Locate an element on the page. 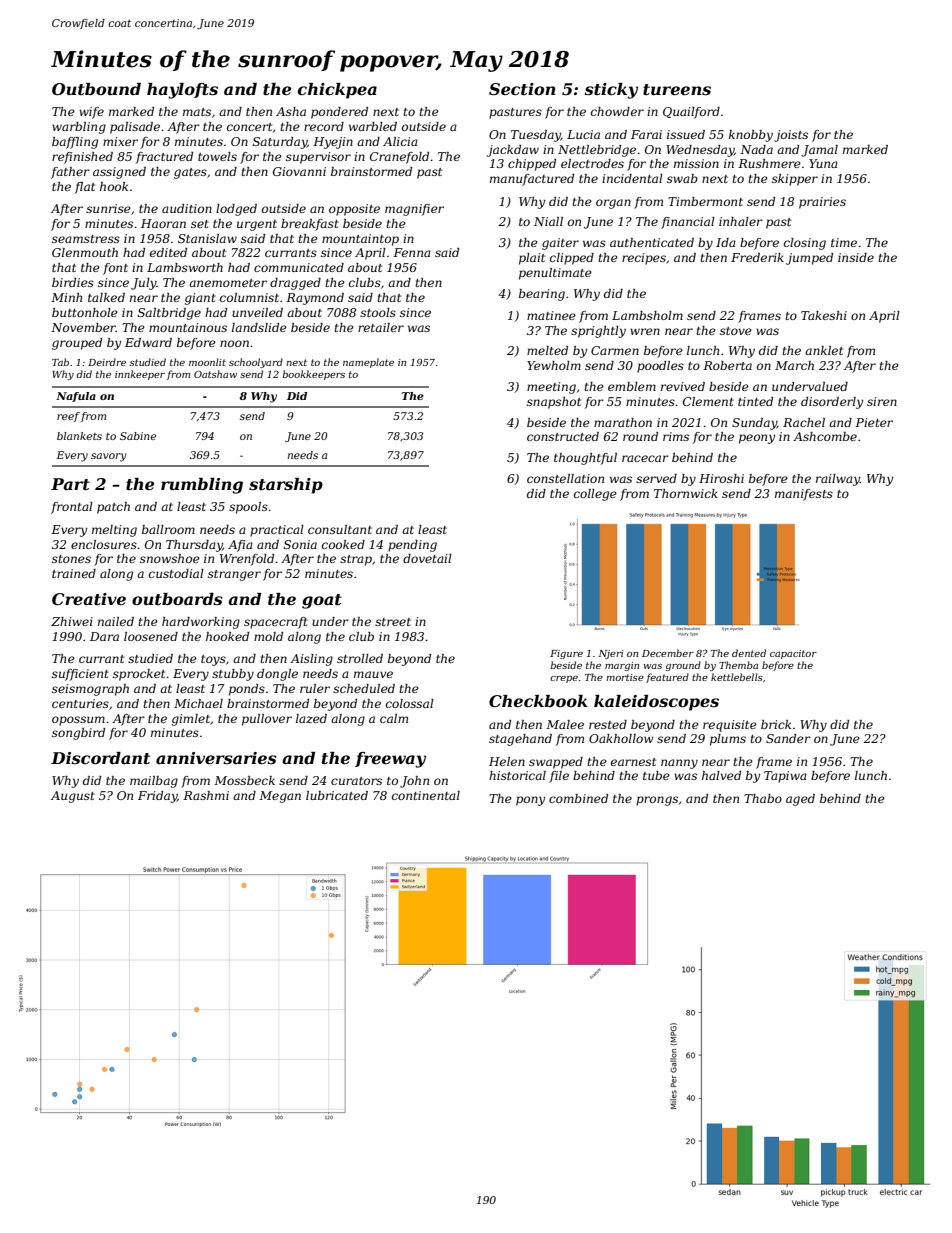  dented is located at coordinates (749, 653).
